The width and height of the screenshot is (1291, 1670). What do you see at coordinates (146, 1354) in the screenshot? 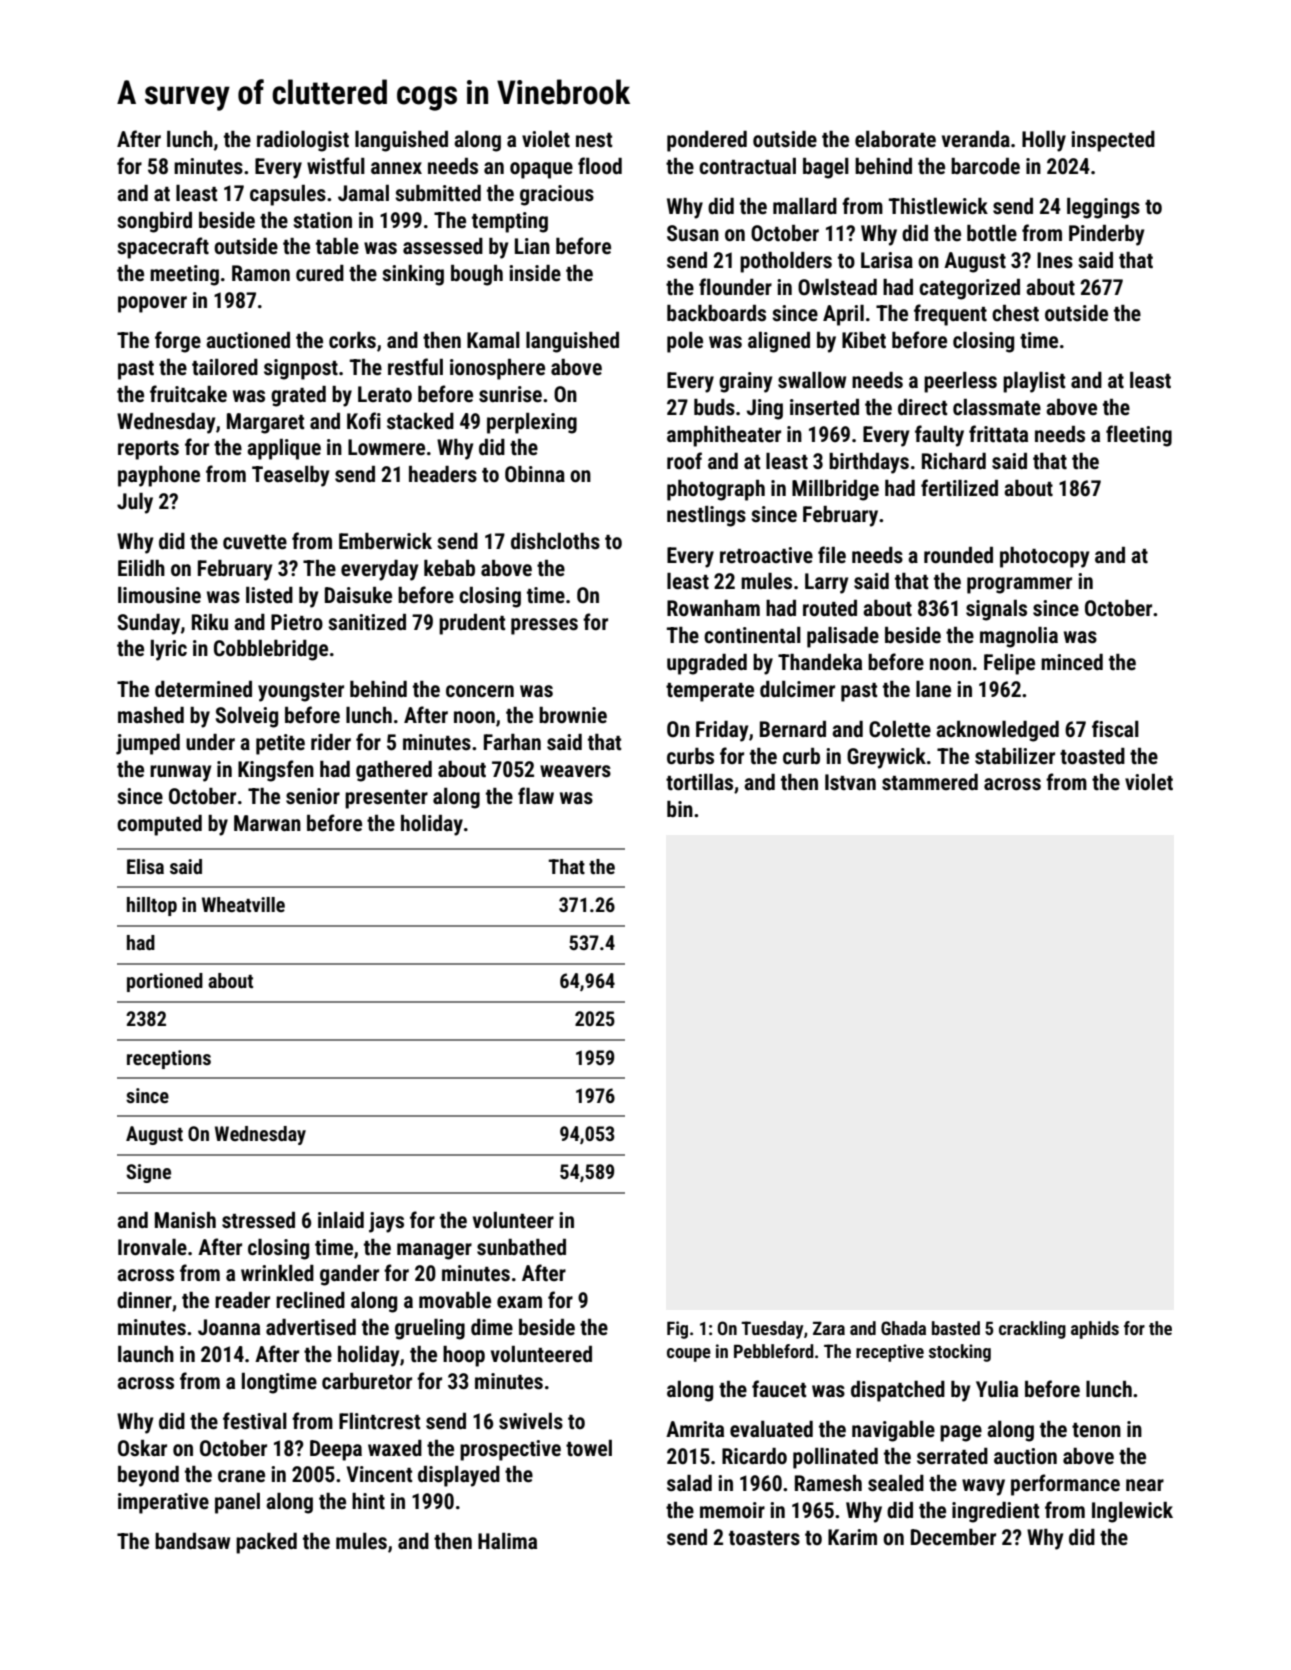
I see `launch` at bounding box center [146, 1354].
